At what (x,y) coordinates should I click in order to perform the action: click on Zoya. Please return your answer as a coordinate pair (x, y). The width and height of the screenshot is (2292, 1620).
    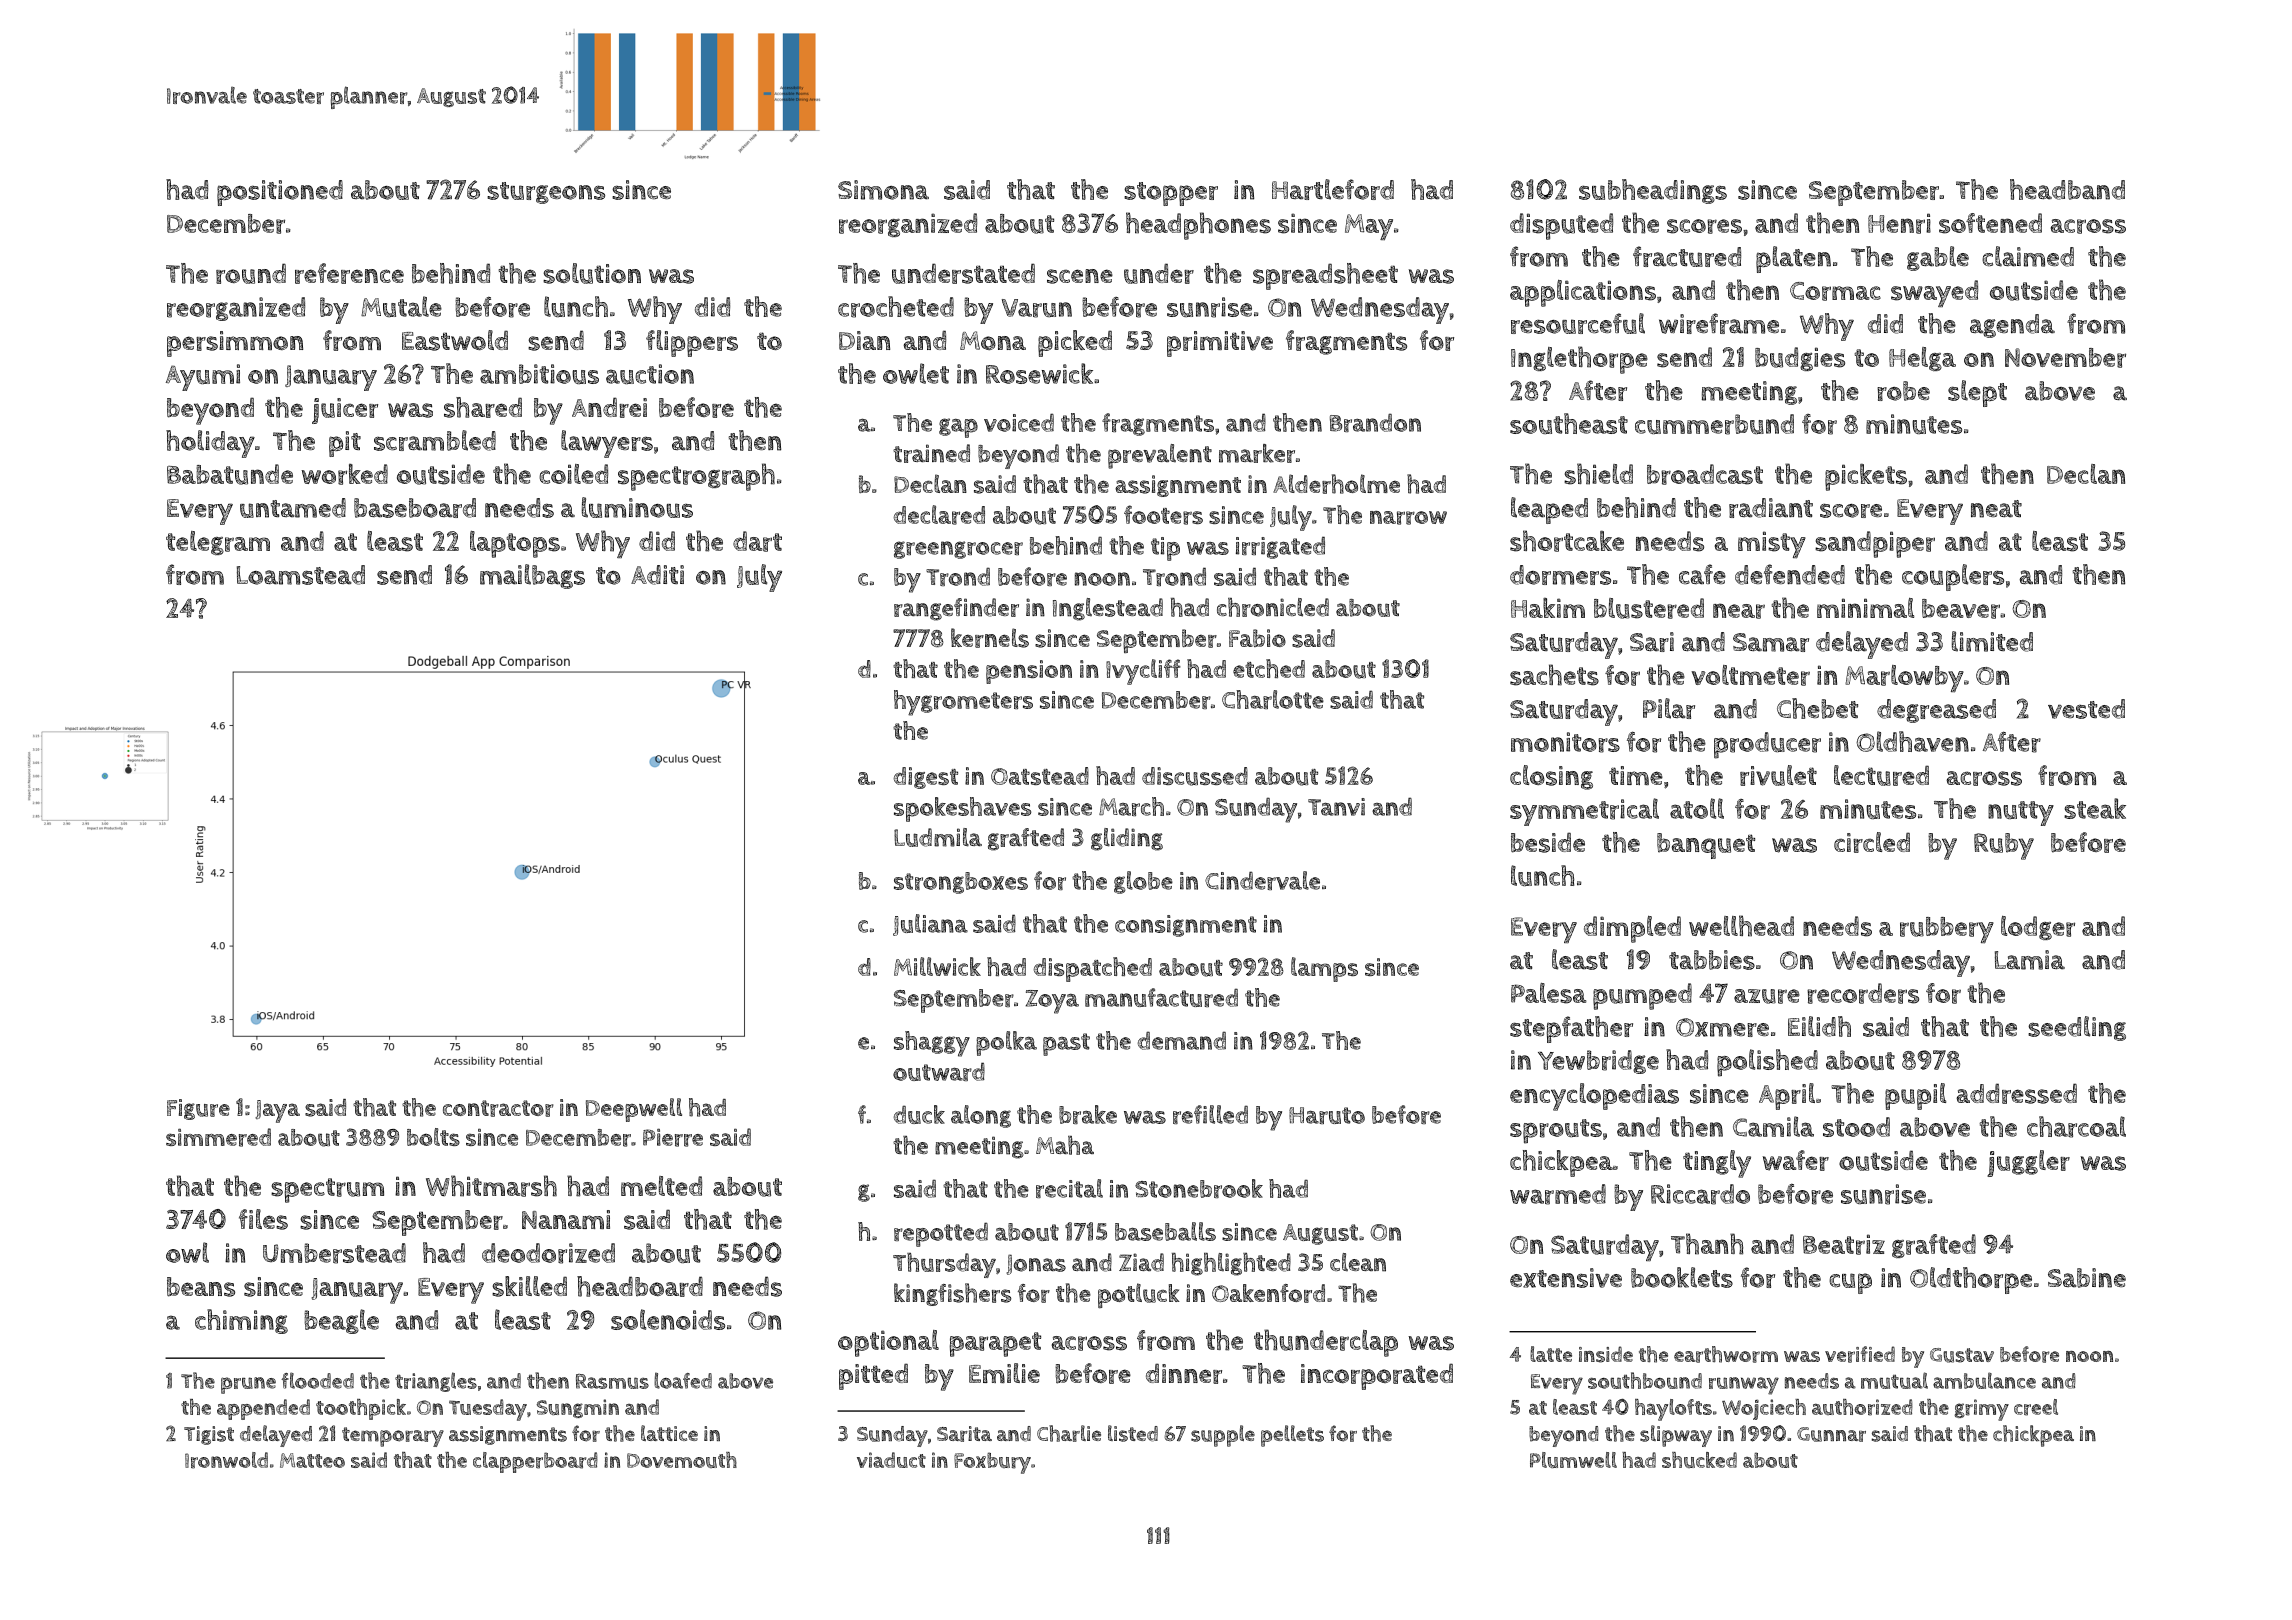
    Looking at the image, I should click on (1052, 1002).
